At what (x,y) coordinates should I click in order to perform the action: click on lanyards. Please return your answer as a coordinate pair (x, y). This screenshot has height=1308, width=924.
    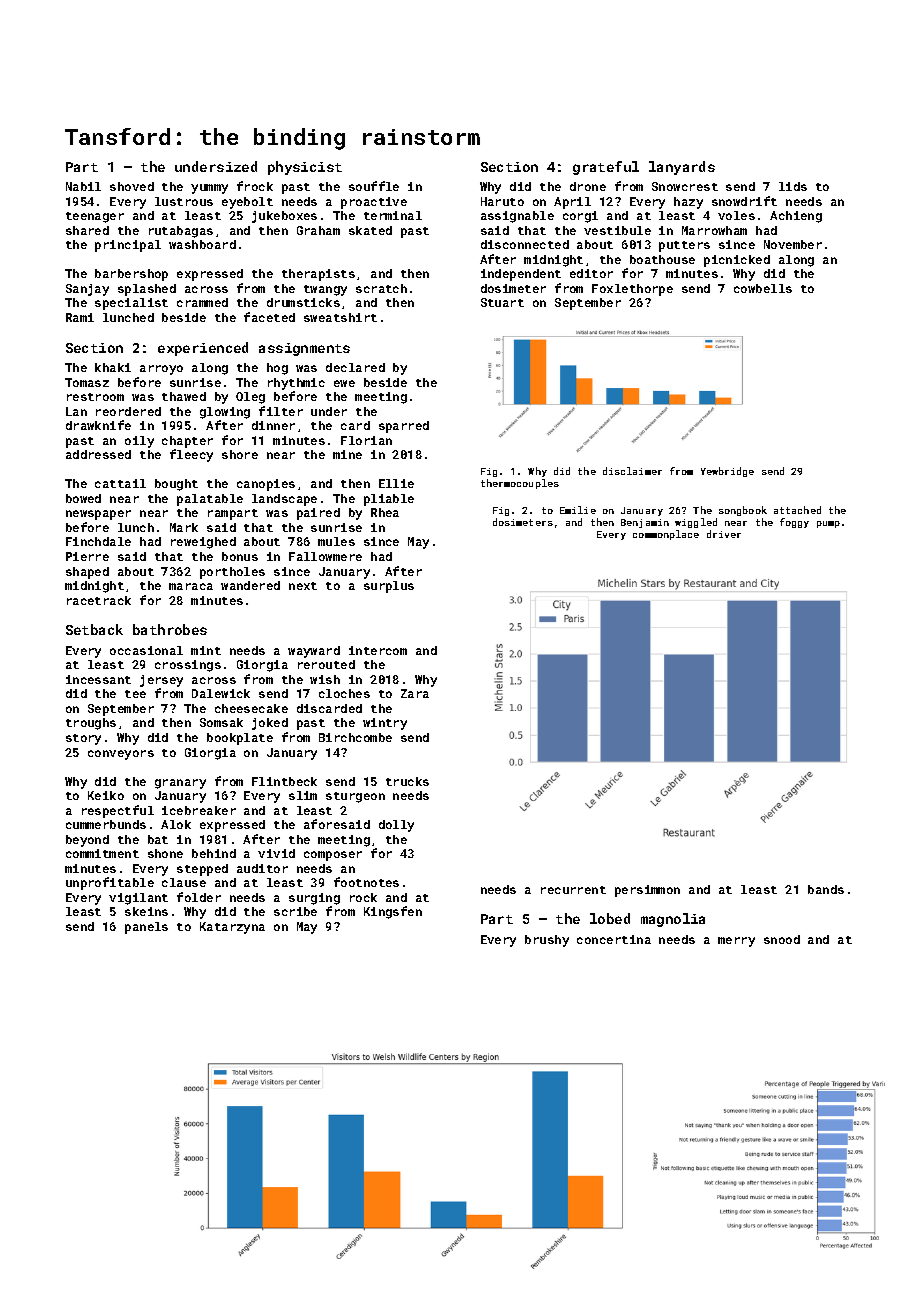
    Looking at the image, I should click on (682, 168).
